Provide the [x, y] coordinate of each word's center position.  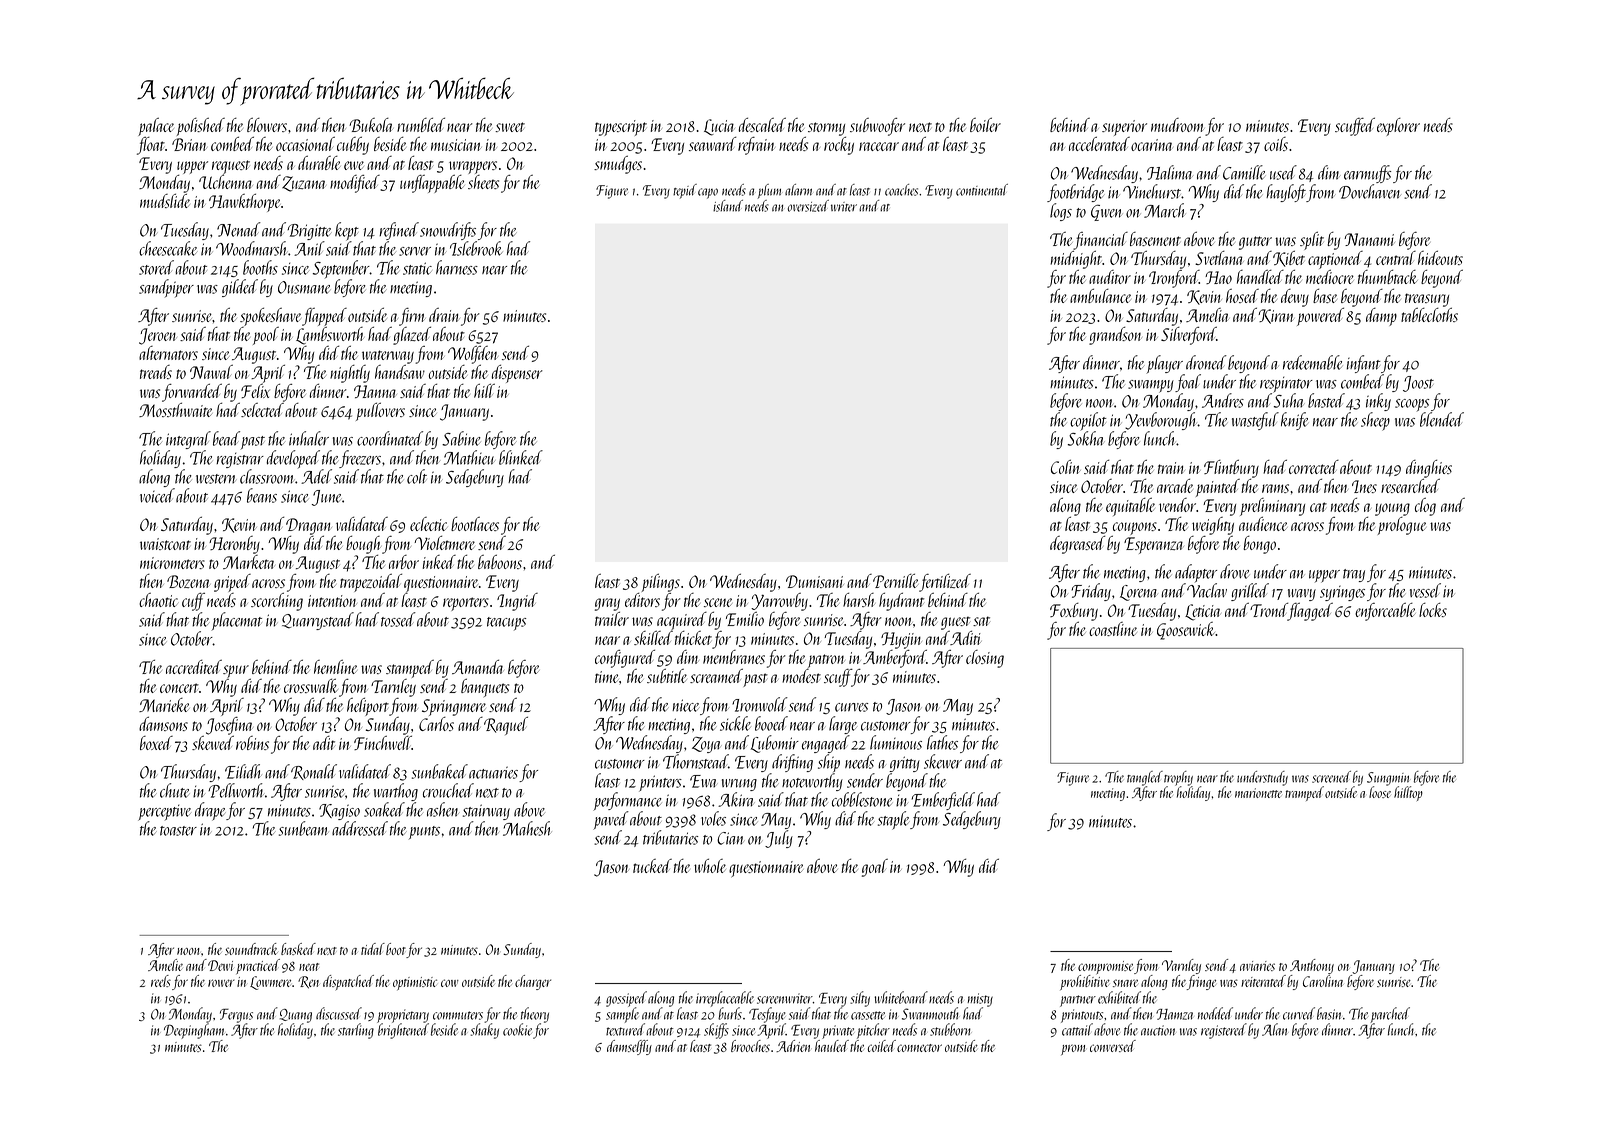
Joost [1418, 384]
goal [875, 868]
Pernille [895, 581]
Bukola [371, 125]
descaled [762, 125]
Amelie [165, 965]
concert [179, 688]
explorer [1398, 127]
